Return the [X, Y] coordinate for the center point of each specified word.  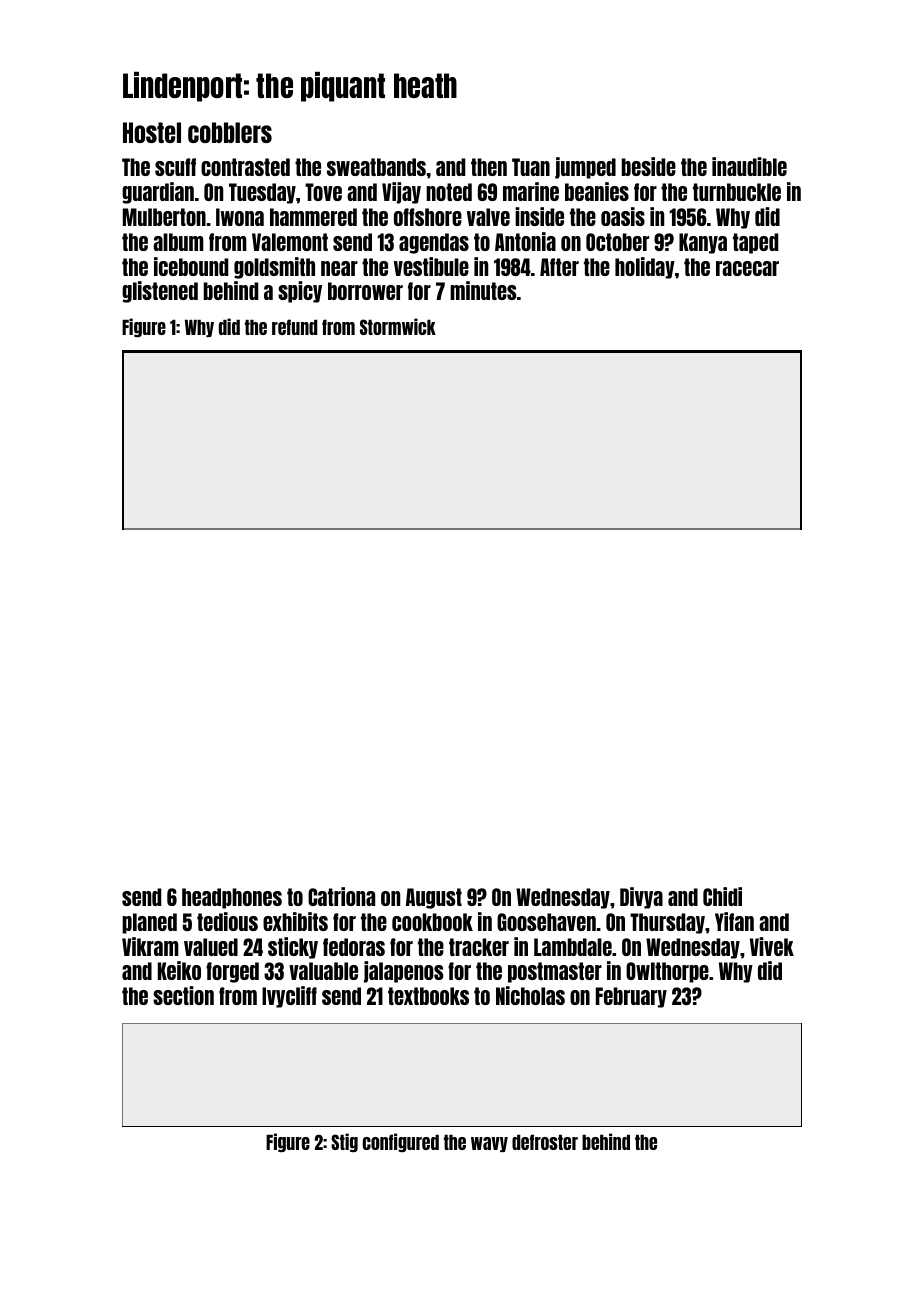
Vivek [772, 946]
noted [449, 192]
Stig [344, 1142]
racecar [747, 268]
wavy [489, 1144]
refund [295, 327]
